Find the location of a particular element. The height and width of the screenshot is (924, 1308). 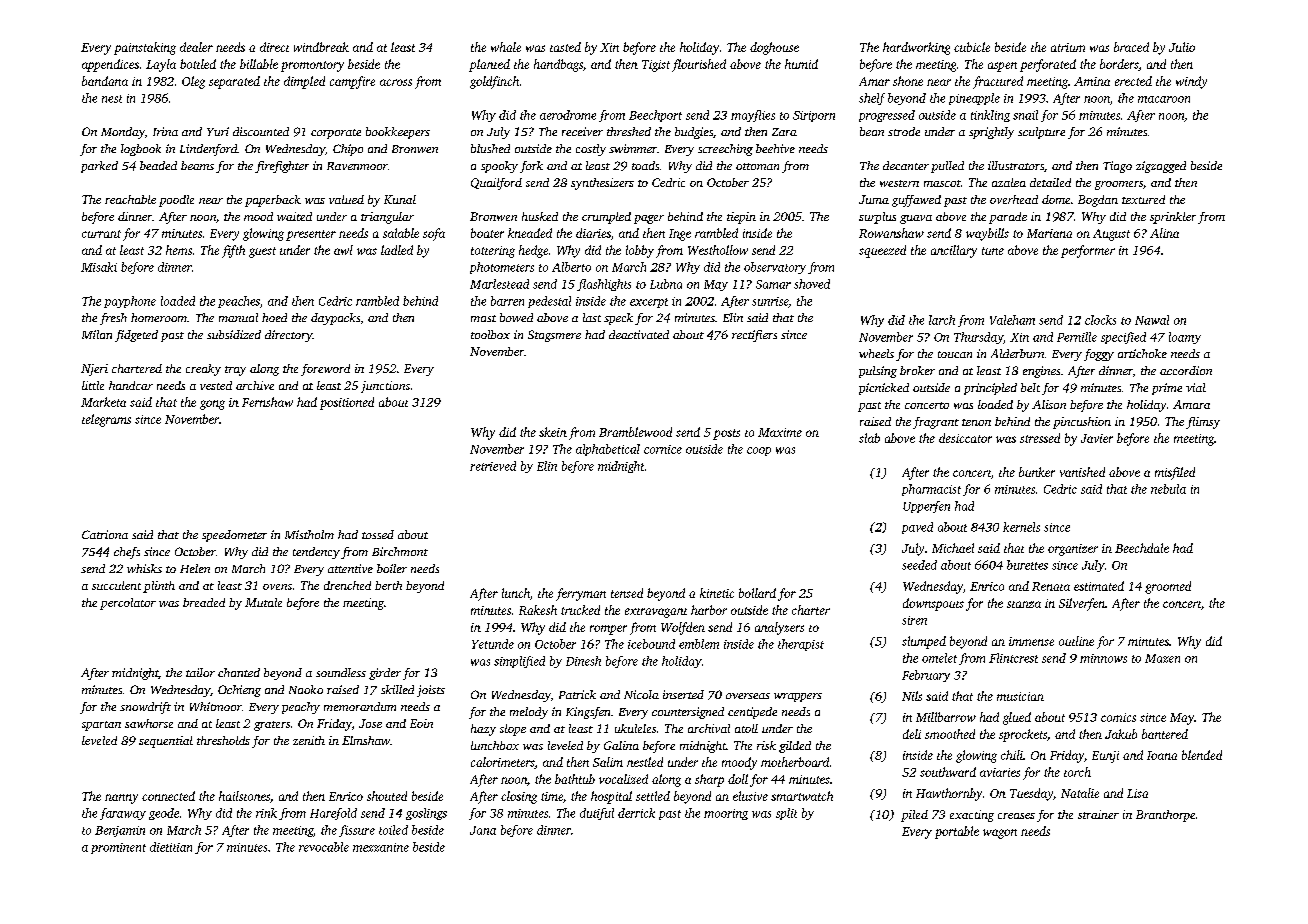

synthesizers is located at coordinates (602, 184).
